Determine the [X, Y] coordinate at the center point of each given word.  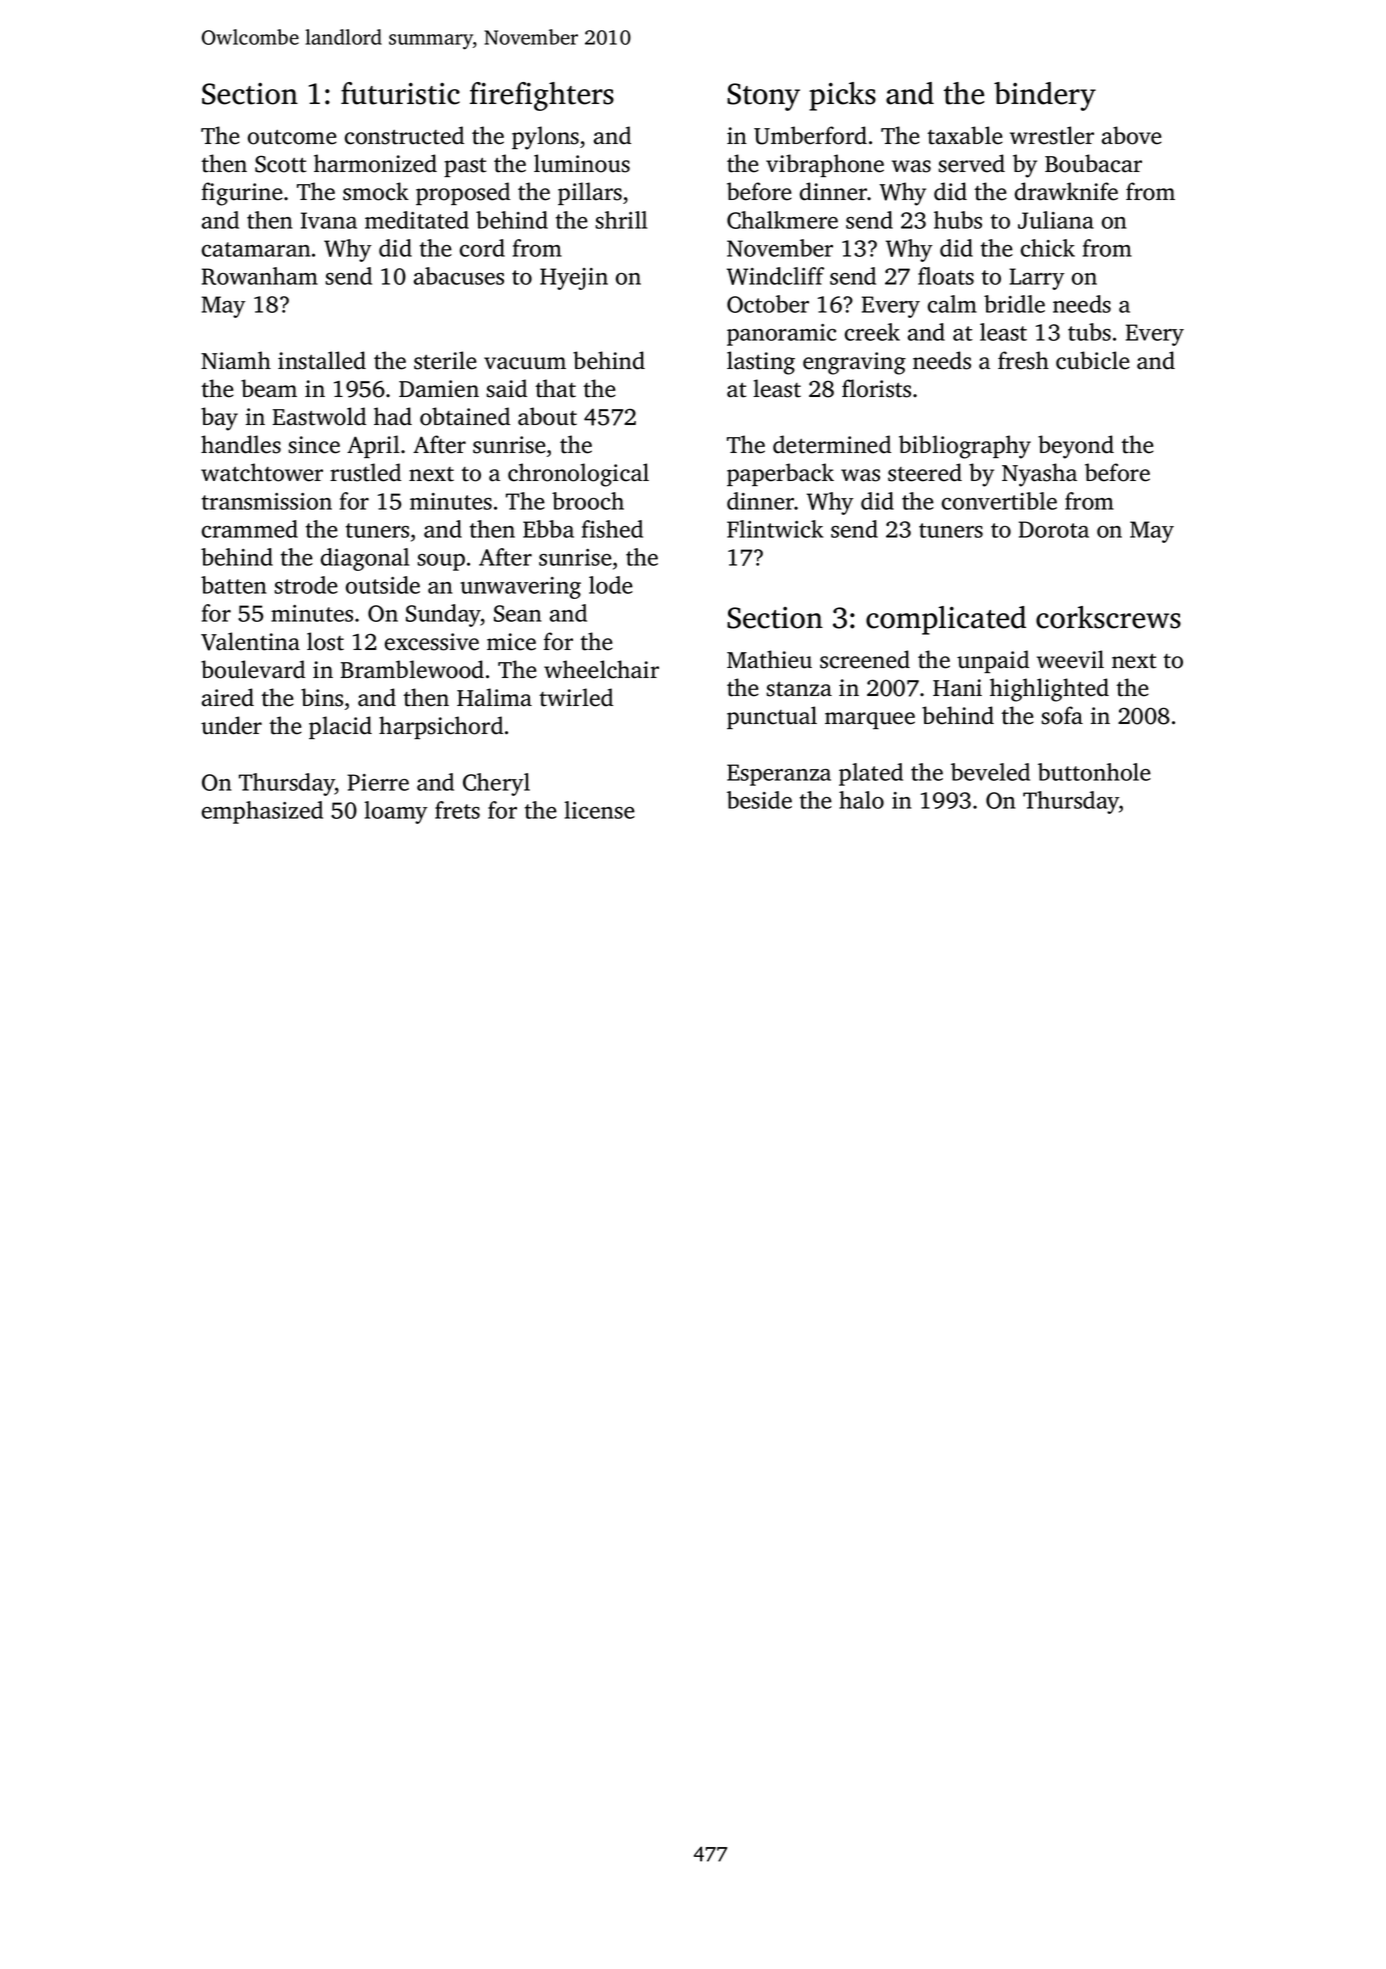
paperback [780, 474]
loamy [395, 812]
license [599, 810]
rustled [365, 472]
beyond [1076, 447]
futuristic [400, 93]
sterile [445, 360]
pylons [545, 138]
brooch [588, 501]
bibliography [965, 447]
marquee [870, 720]
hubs [958, 220]
